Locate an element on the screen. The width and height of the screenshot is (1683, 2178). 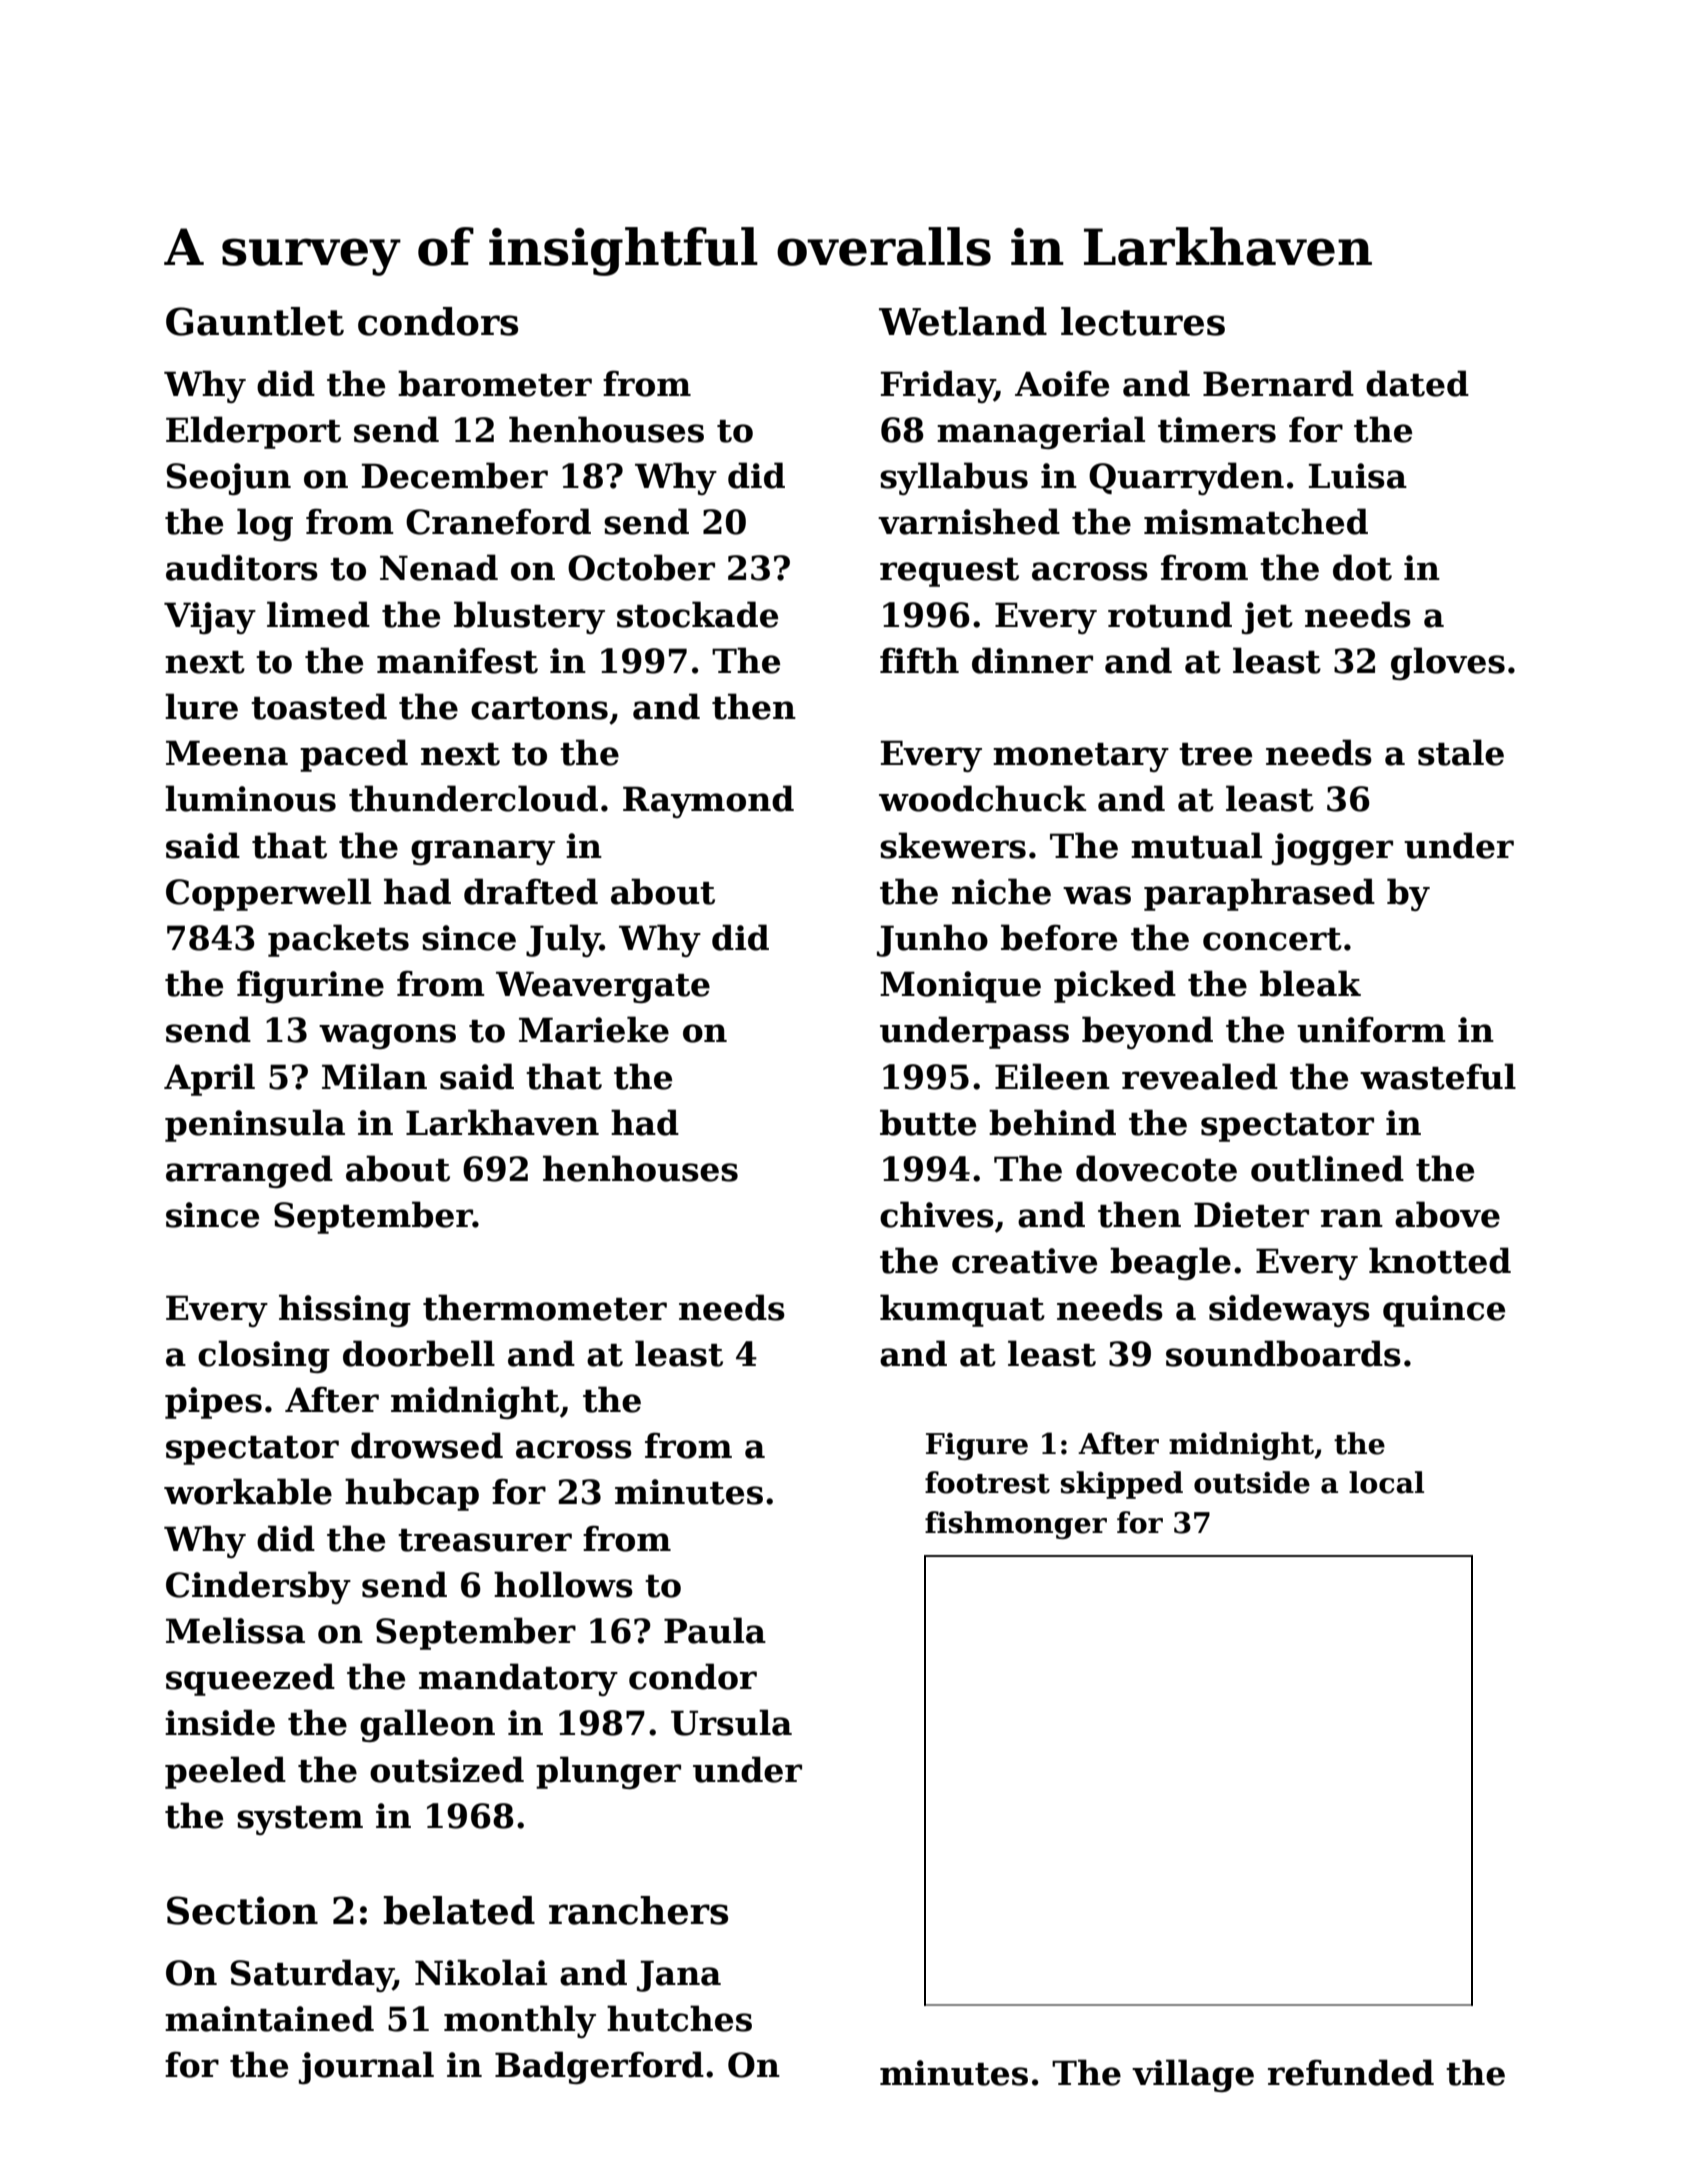
wasteful is located at coordinates (1438, 1076).
